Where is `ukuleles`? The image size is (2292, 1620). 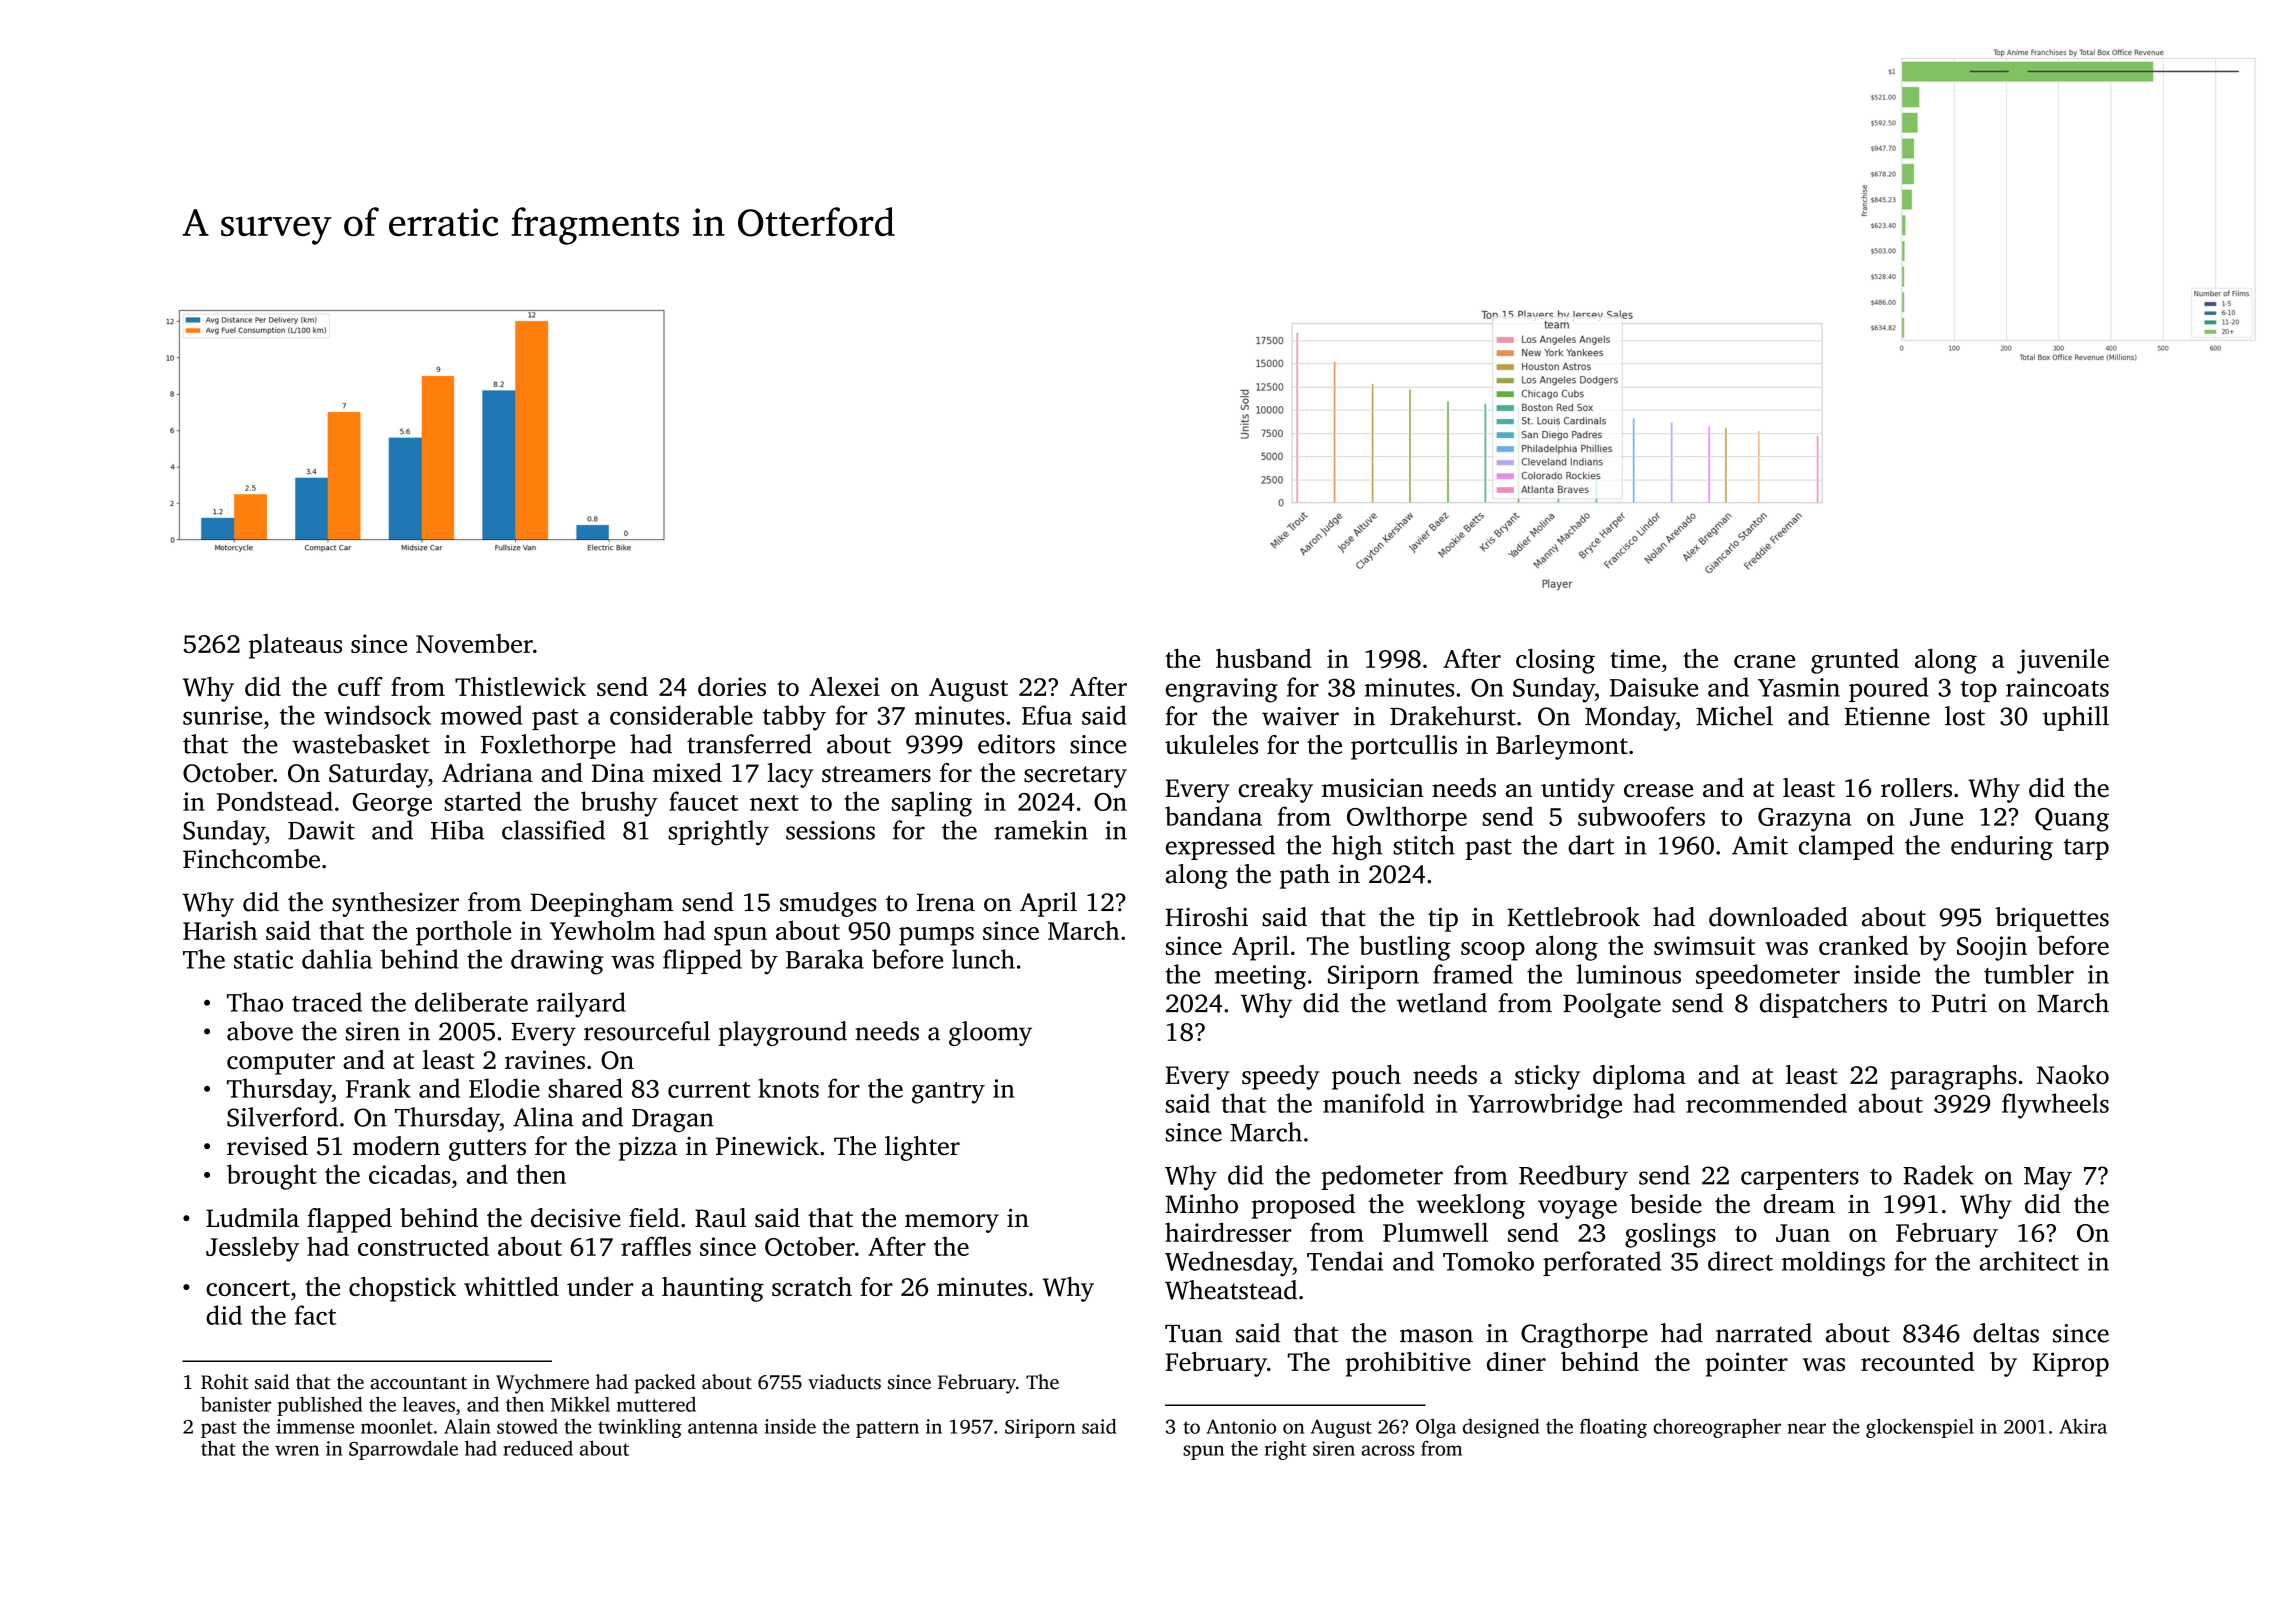 ukuleles is located at coordinates (1211, 744).
